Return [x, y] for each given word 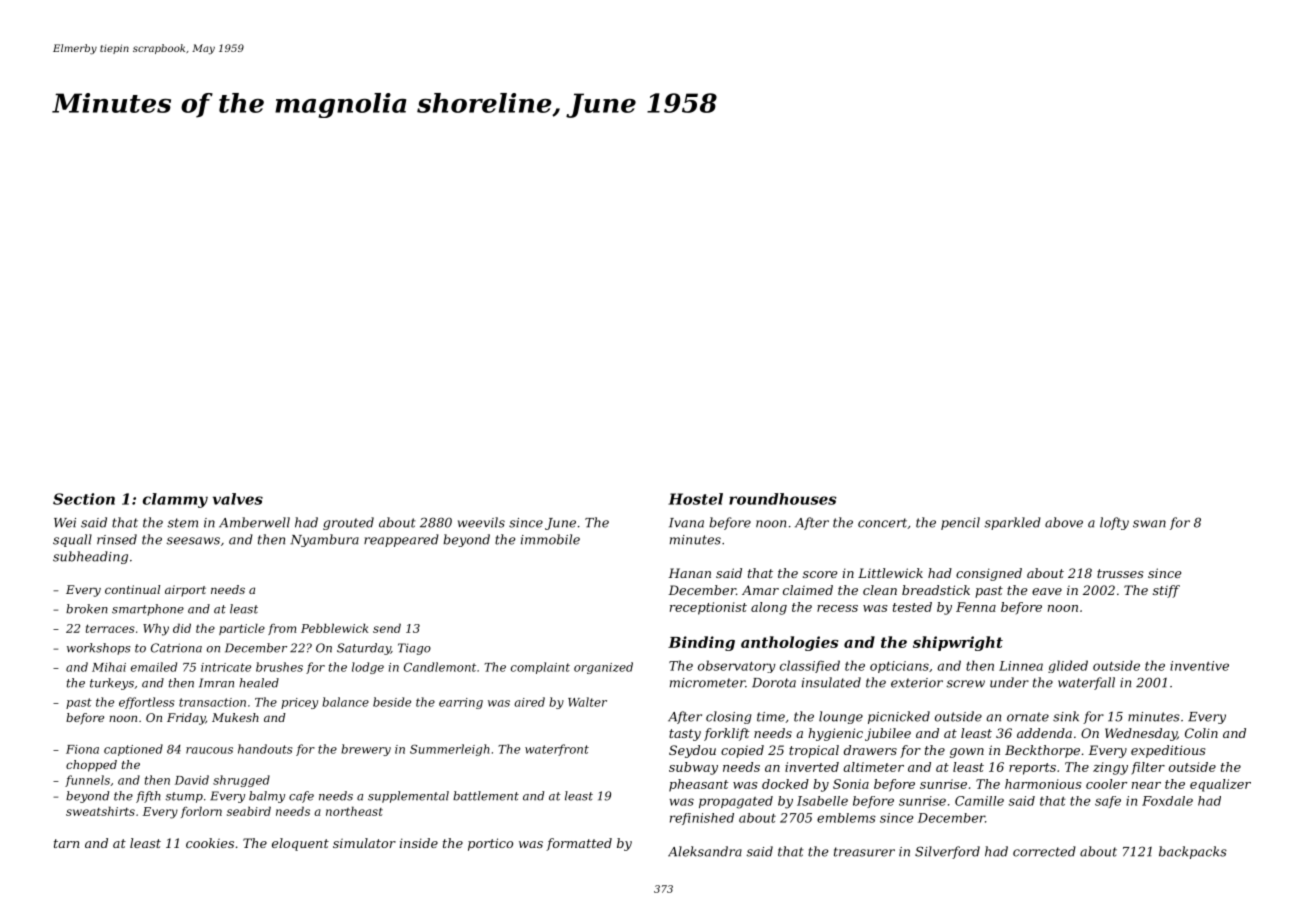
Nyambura [324, 540]
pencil [960, 523]
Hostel [695, 499]
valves [238, 499]
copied [742, 751]
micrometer [707, 683]
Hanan [689, 573]
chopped [91, 766]
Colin [1201, 733]
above [1064, 522]
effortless [147, 703]
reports [1032, 769]
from [282, 629]
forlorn [201, 812]
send [387, 628]
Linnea [1021, 666]
